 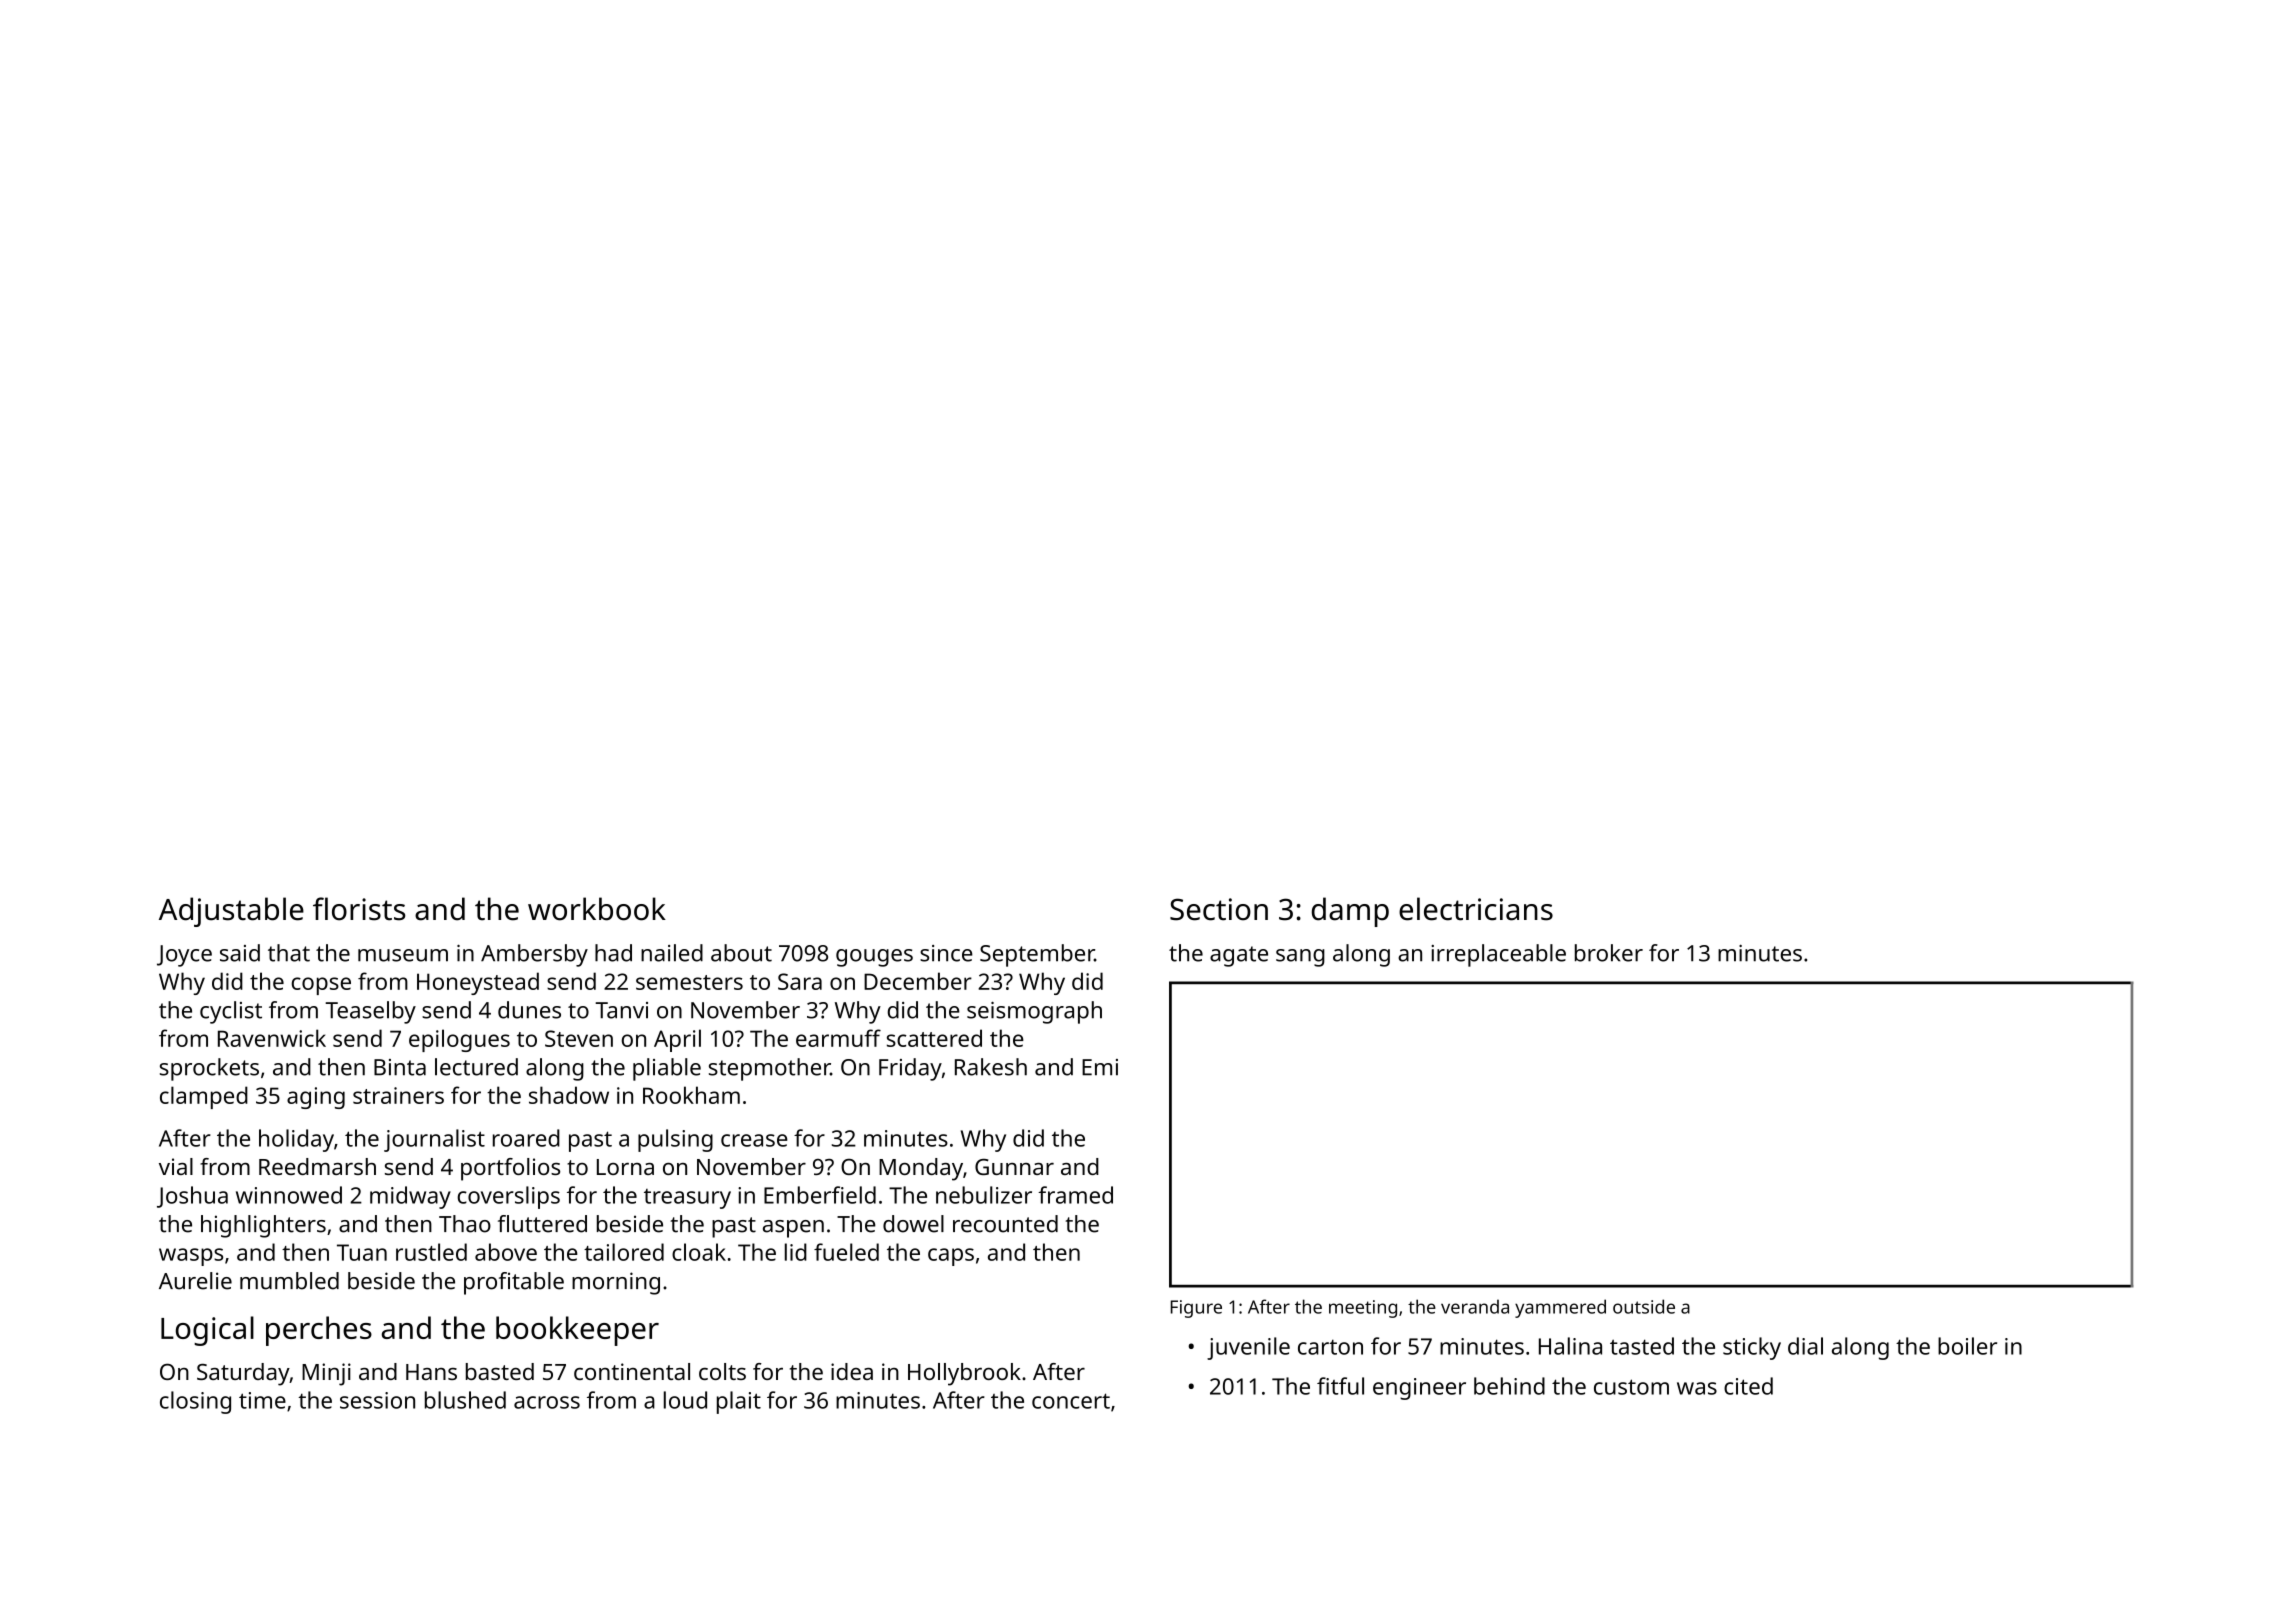 I want to click on Figure, so click(x=1196, y=1309).
